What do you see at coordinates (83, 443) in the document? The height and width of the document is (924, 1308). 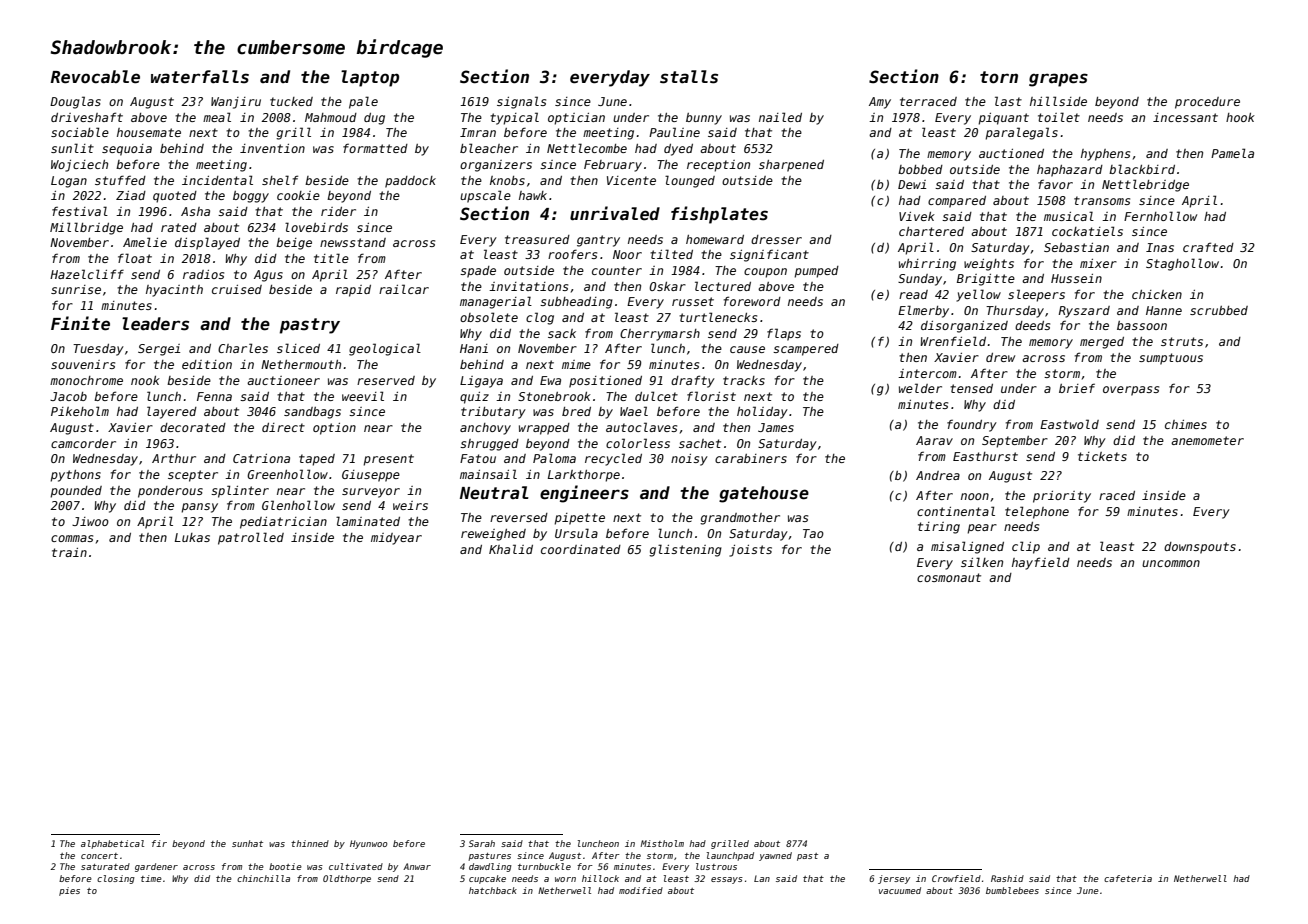 I see `camcorder` at bounding box center [83, 443].
